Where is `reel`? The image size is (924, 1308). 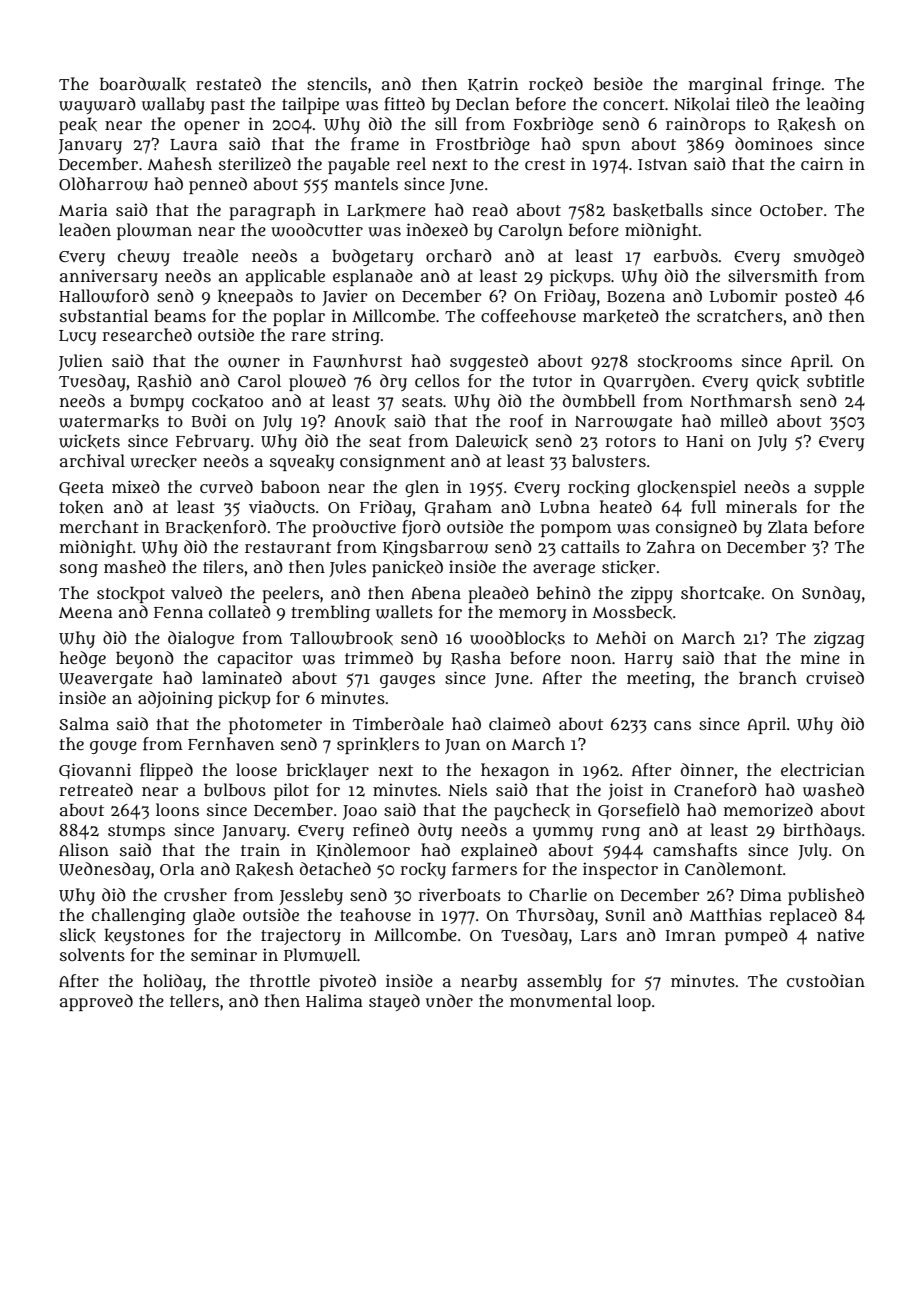 reel is located at coordinates (411, 163).
